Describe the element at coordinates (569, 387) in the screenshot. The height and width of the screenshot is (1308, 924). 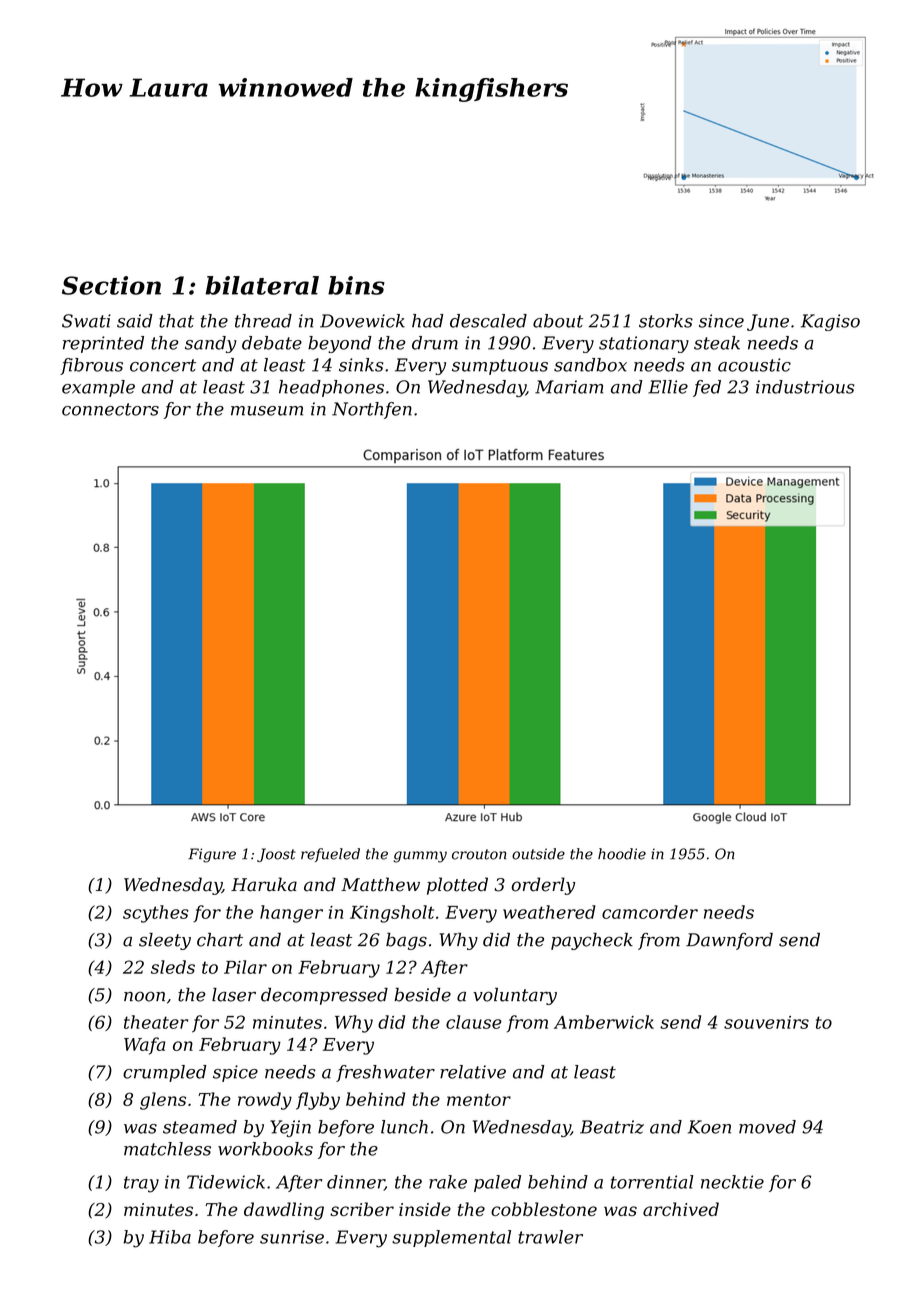
I see `Mariam` at that location.
